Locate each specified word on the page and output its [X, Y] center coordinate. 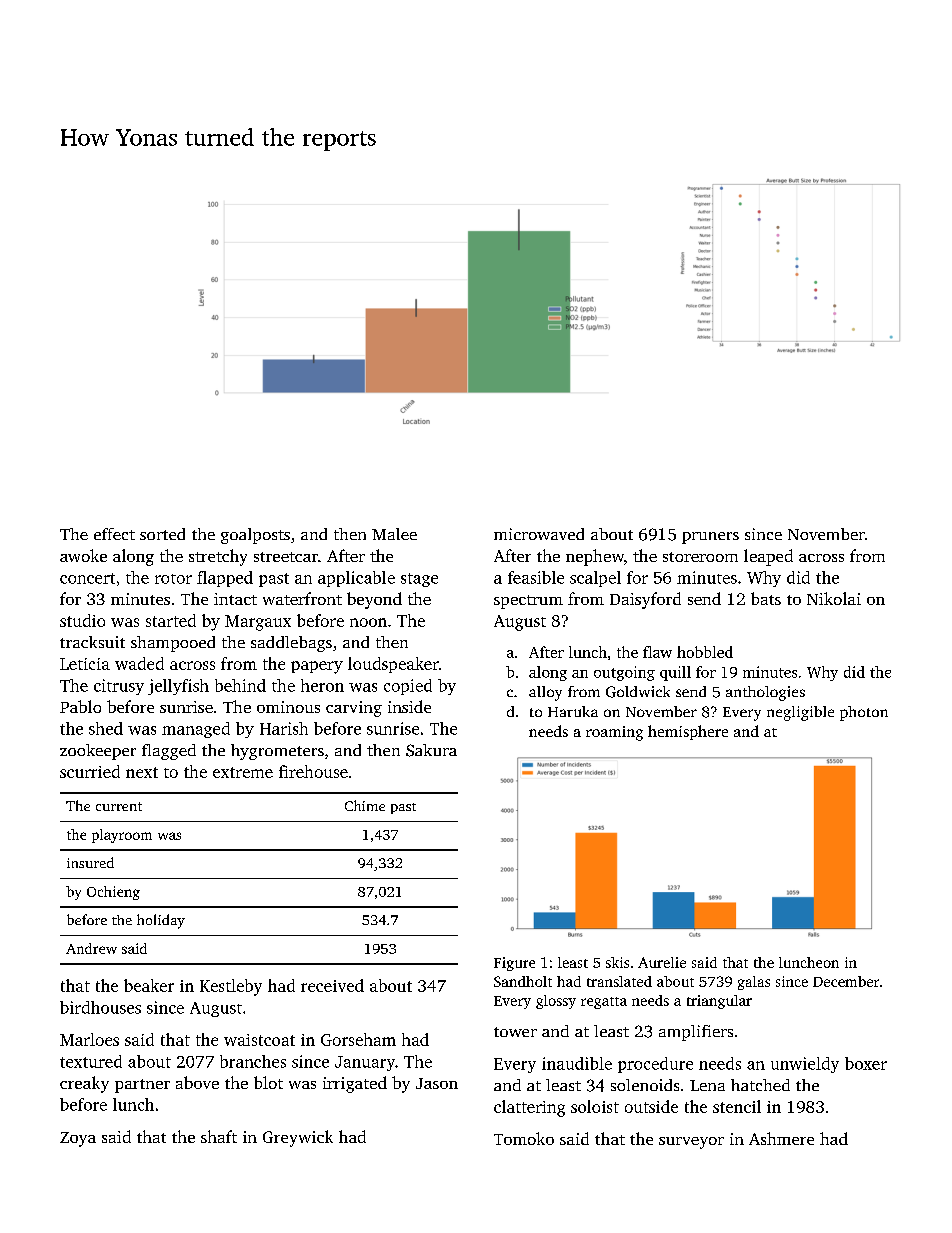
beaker [149, 985]
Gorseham [358, 1039]
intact [235, 599]
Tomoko [524, 1138]
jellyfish [178, 687]
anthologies [765, 693]
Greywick [298, 1138]
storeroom [700, 557]
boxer [866, 1063]
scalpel [595, 579]
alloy [545, 693]
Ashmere [781, 1138]
